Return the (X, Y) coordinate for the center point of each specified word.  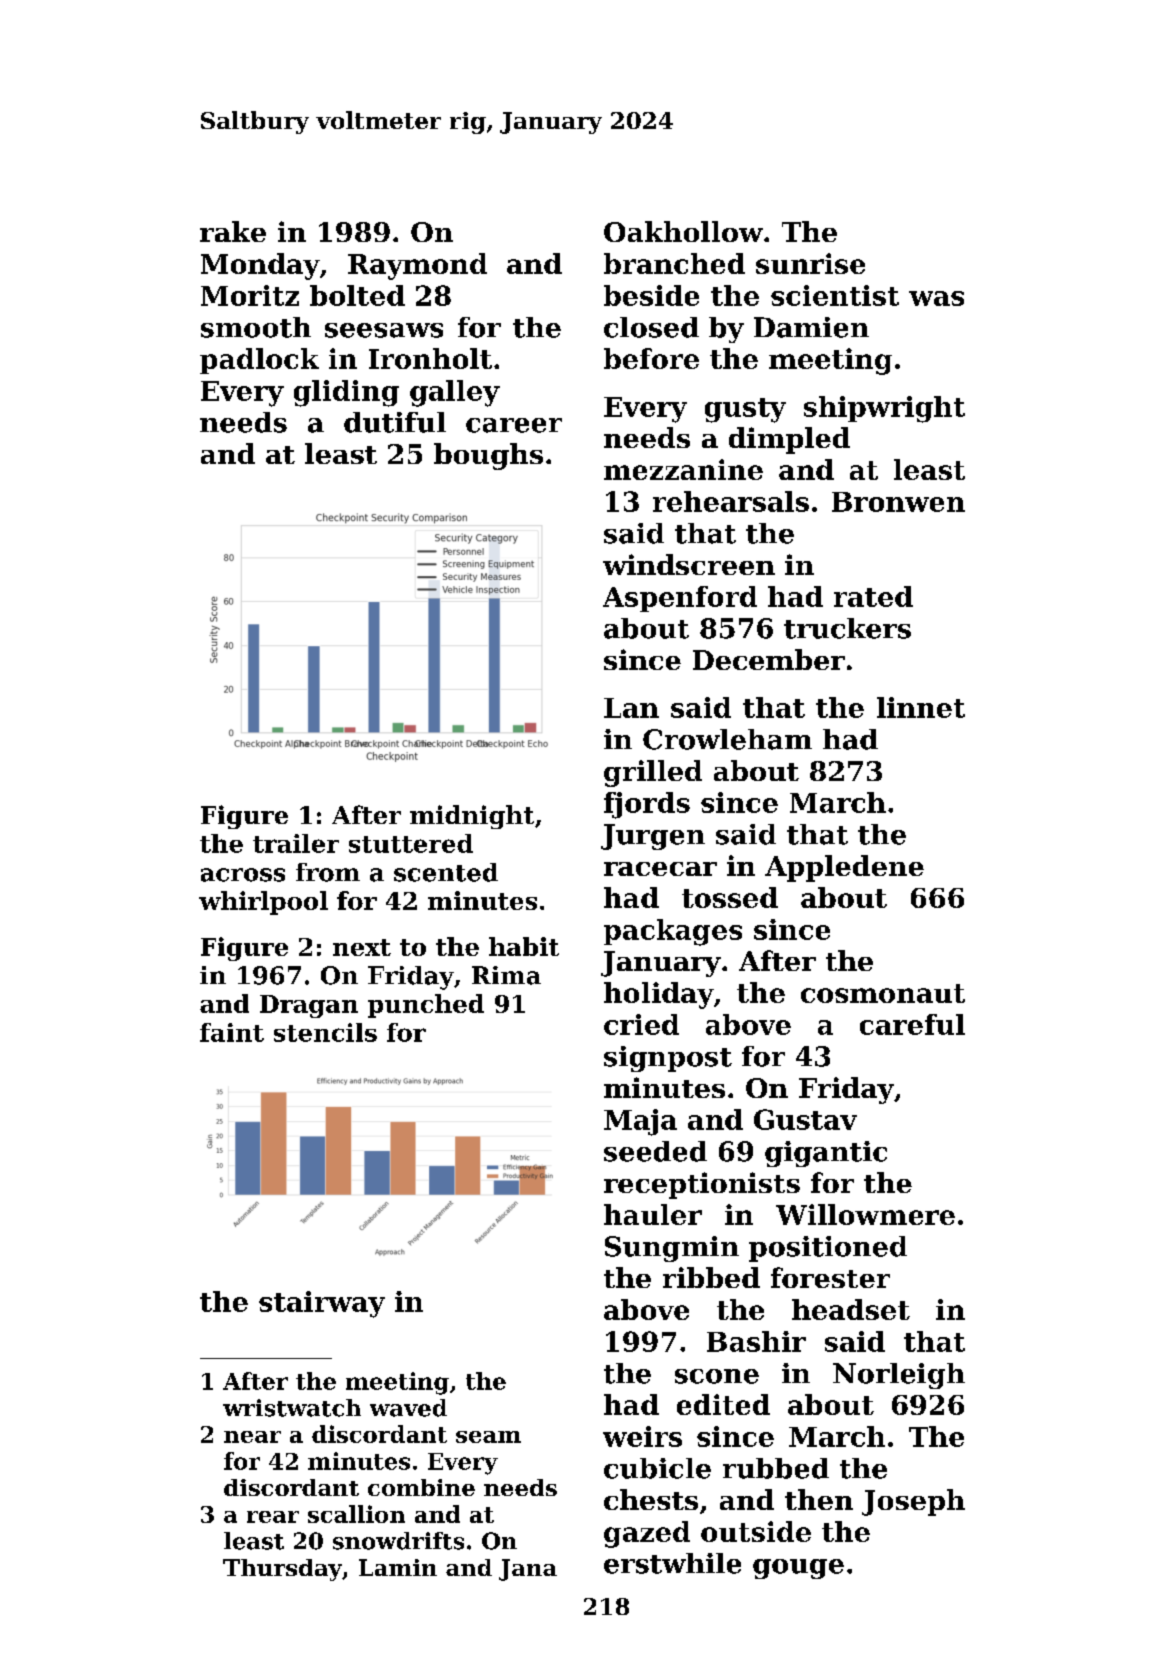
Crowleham (727, 739)
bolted (357, 295)
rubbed (776, 1468)
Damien (811, 327)
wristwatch (292, 1408)
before (651, 358)
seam (488, 1437)
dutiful (395, 422)
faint (232, 1032)
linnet (921, 707)
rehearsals (731, 501)
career (514, 425)
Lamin (398, 1567)
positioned (828, 1249)
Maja (640, 1122)
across (243, 875)
